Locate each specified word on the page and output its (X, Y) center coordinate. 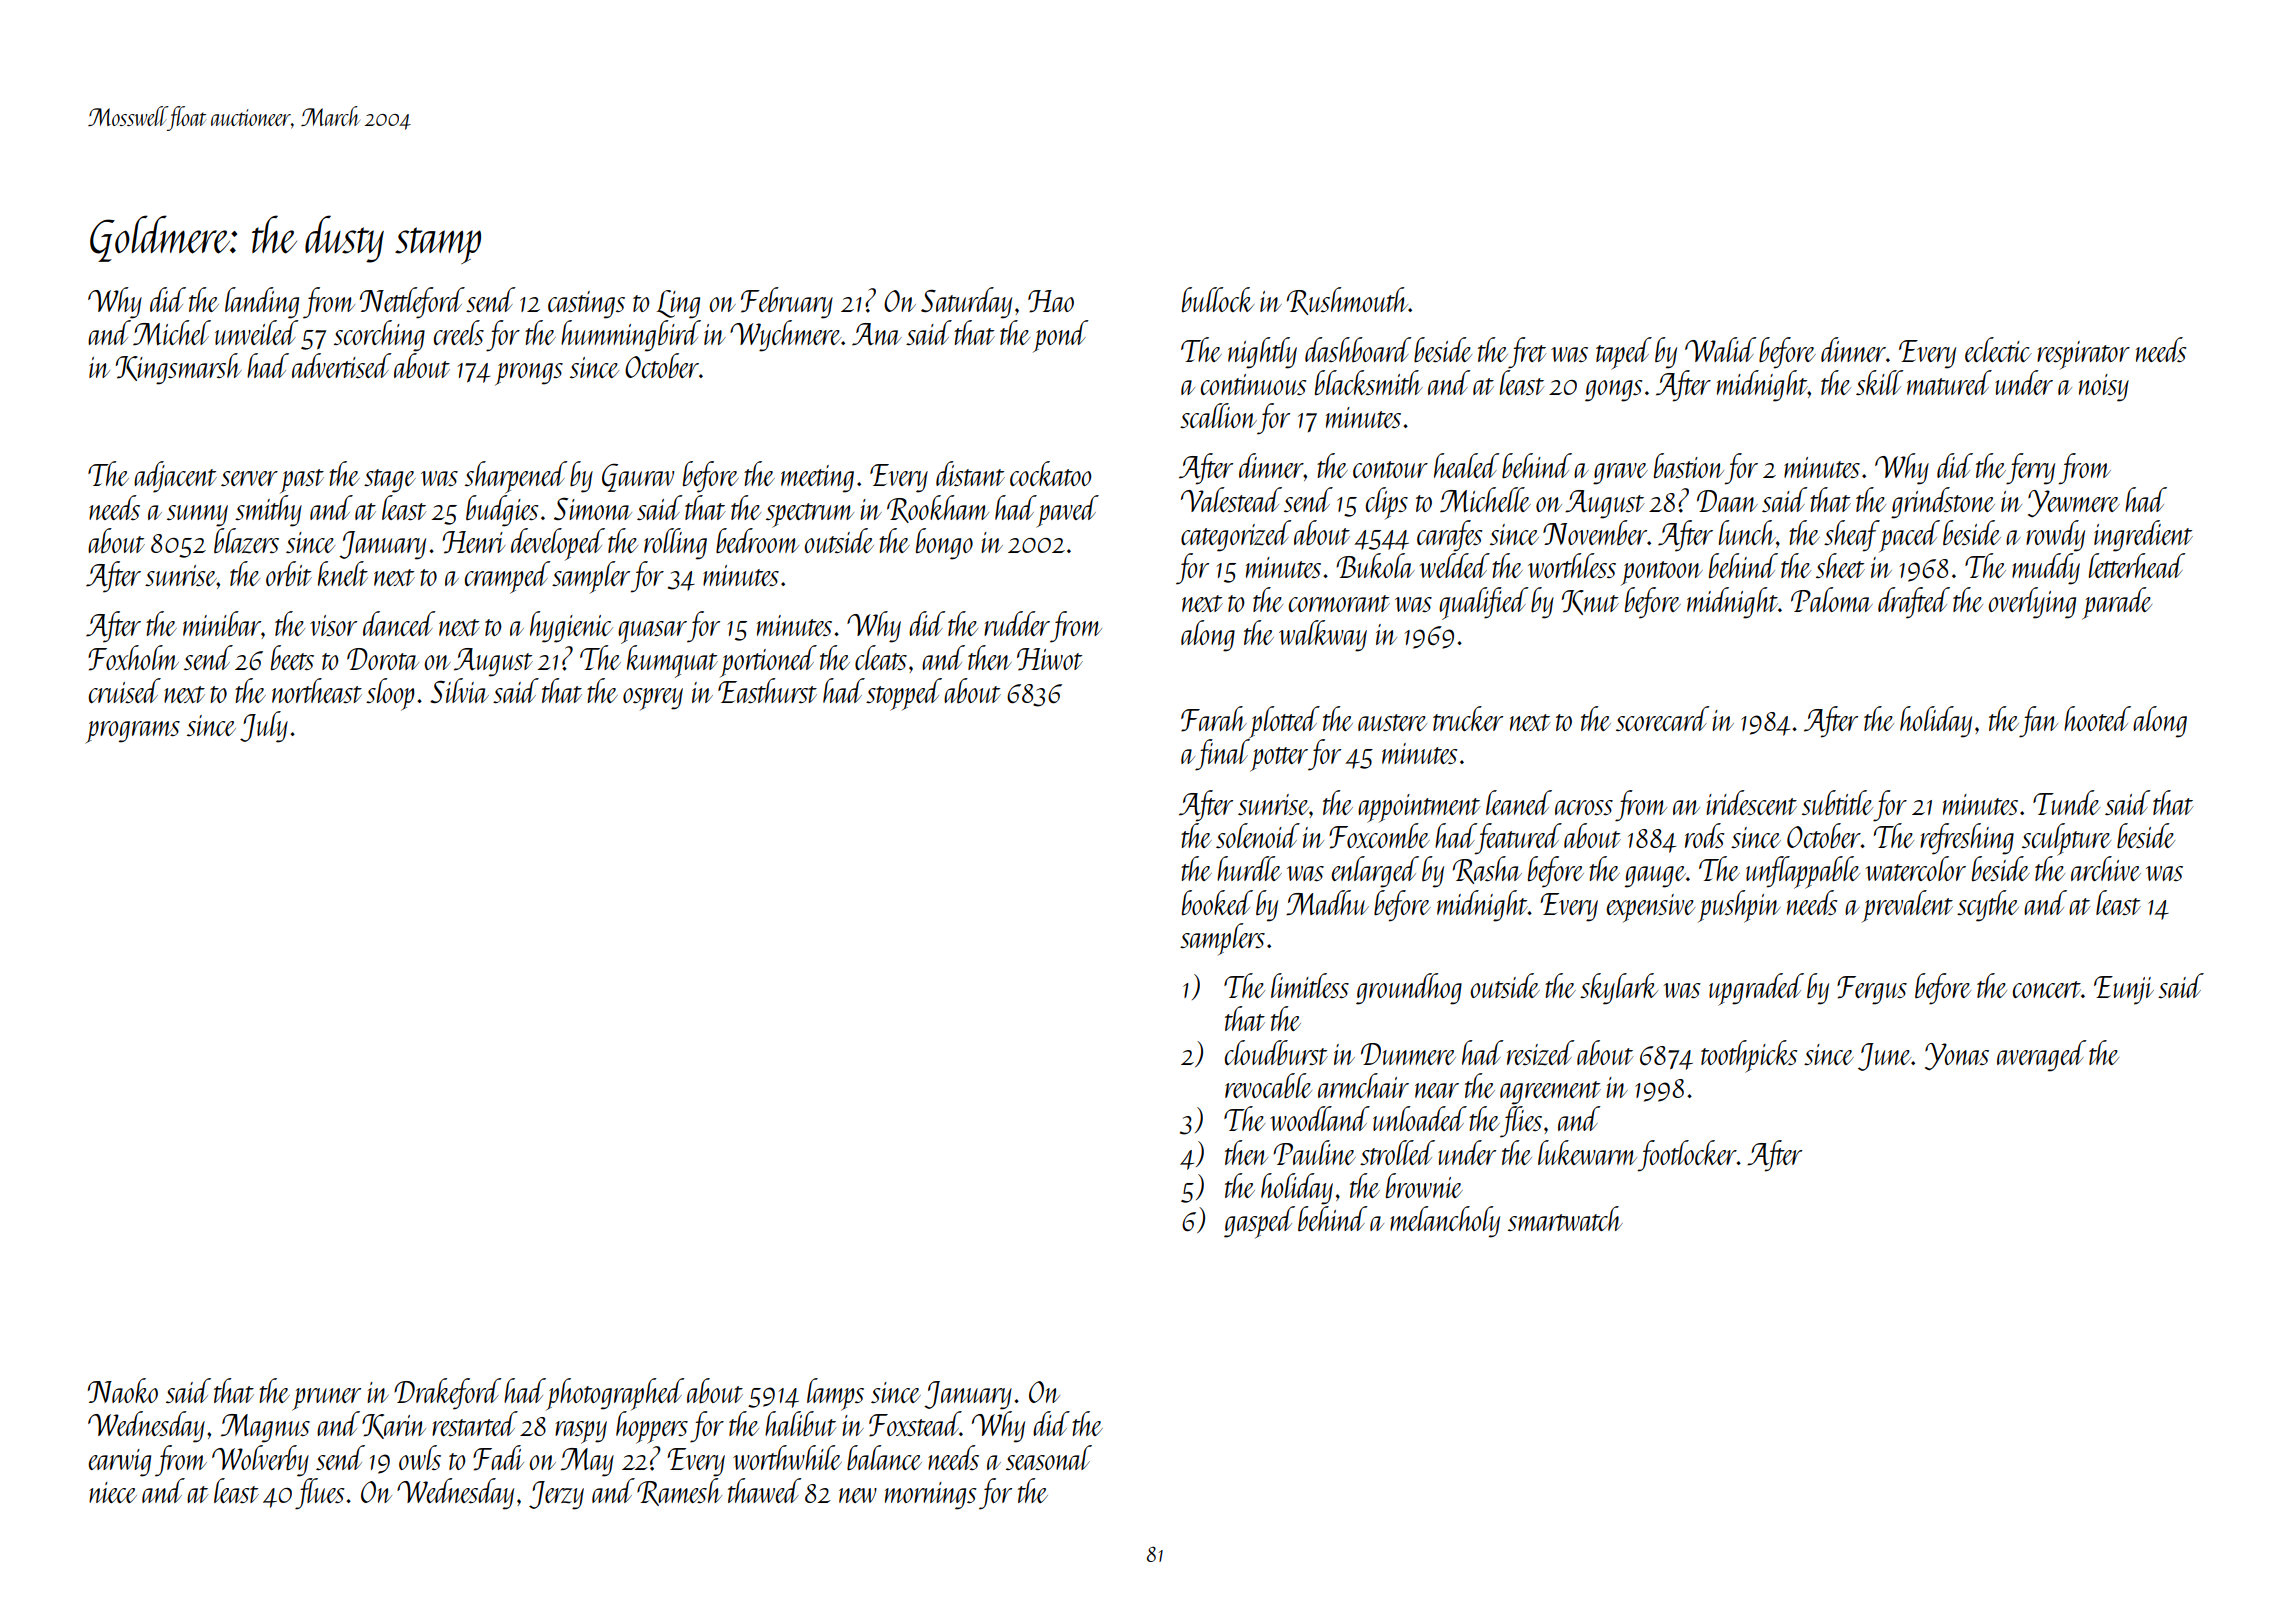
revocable (1268, 1085)
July (264, 727)
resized (1540, 1053)
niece (113, 1492)
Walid (1720, 349)
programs (132, 732)
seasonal (1049, 1457)
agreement (1550, 1093)
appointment (1419, 808)
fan (2038, 722)
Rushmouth (1348, 301)
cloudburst (1276, 1052)
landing (262, 303)
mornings (931, 1496)
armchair (1363, 1085)
